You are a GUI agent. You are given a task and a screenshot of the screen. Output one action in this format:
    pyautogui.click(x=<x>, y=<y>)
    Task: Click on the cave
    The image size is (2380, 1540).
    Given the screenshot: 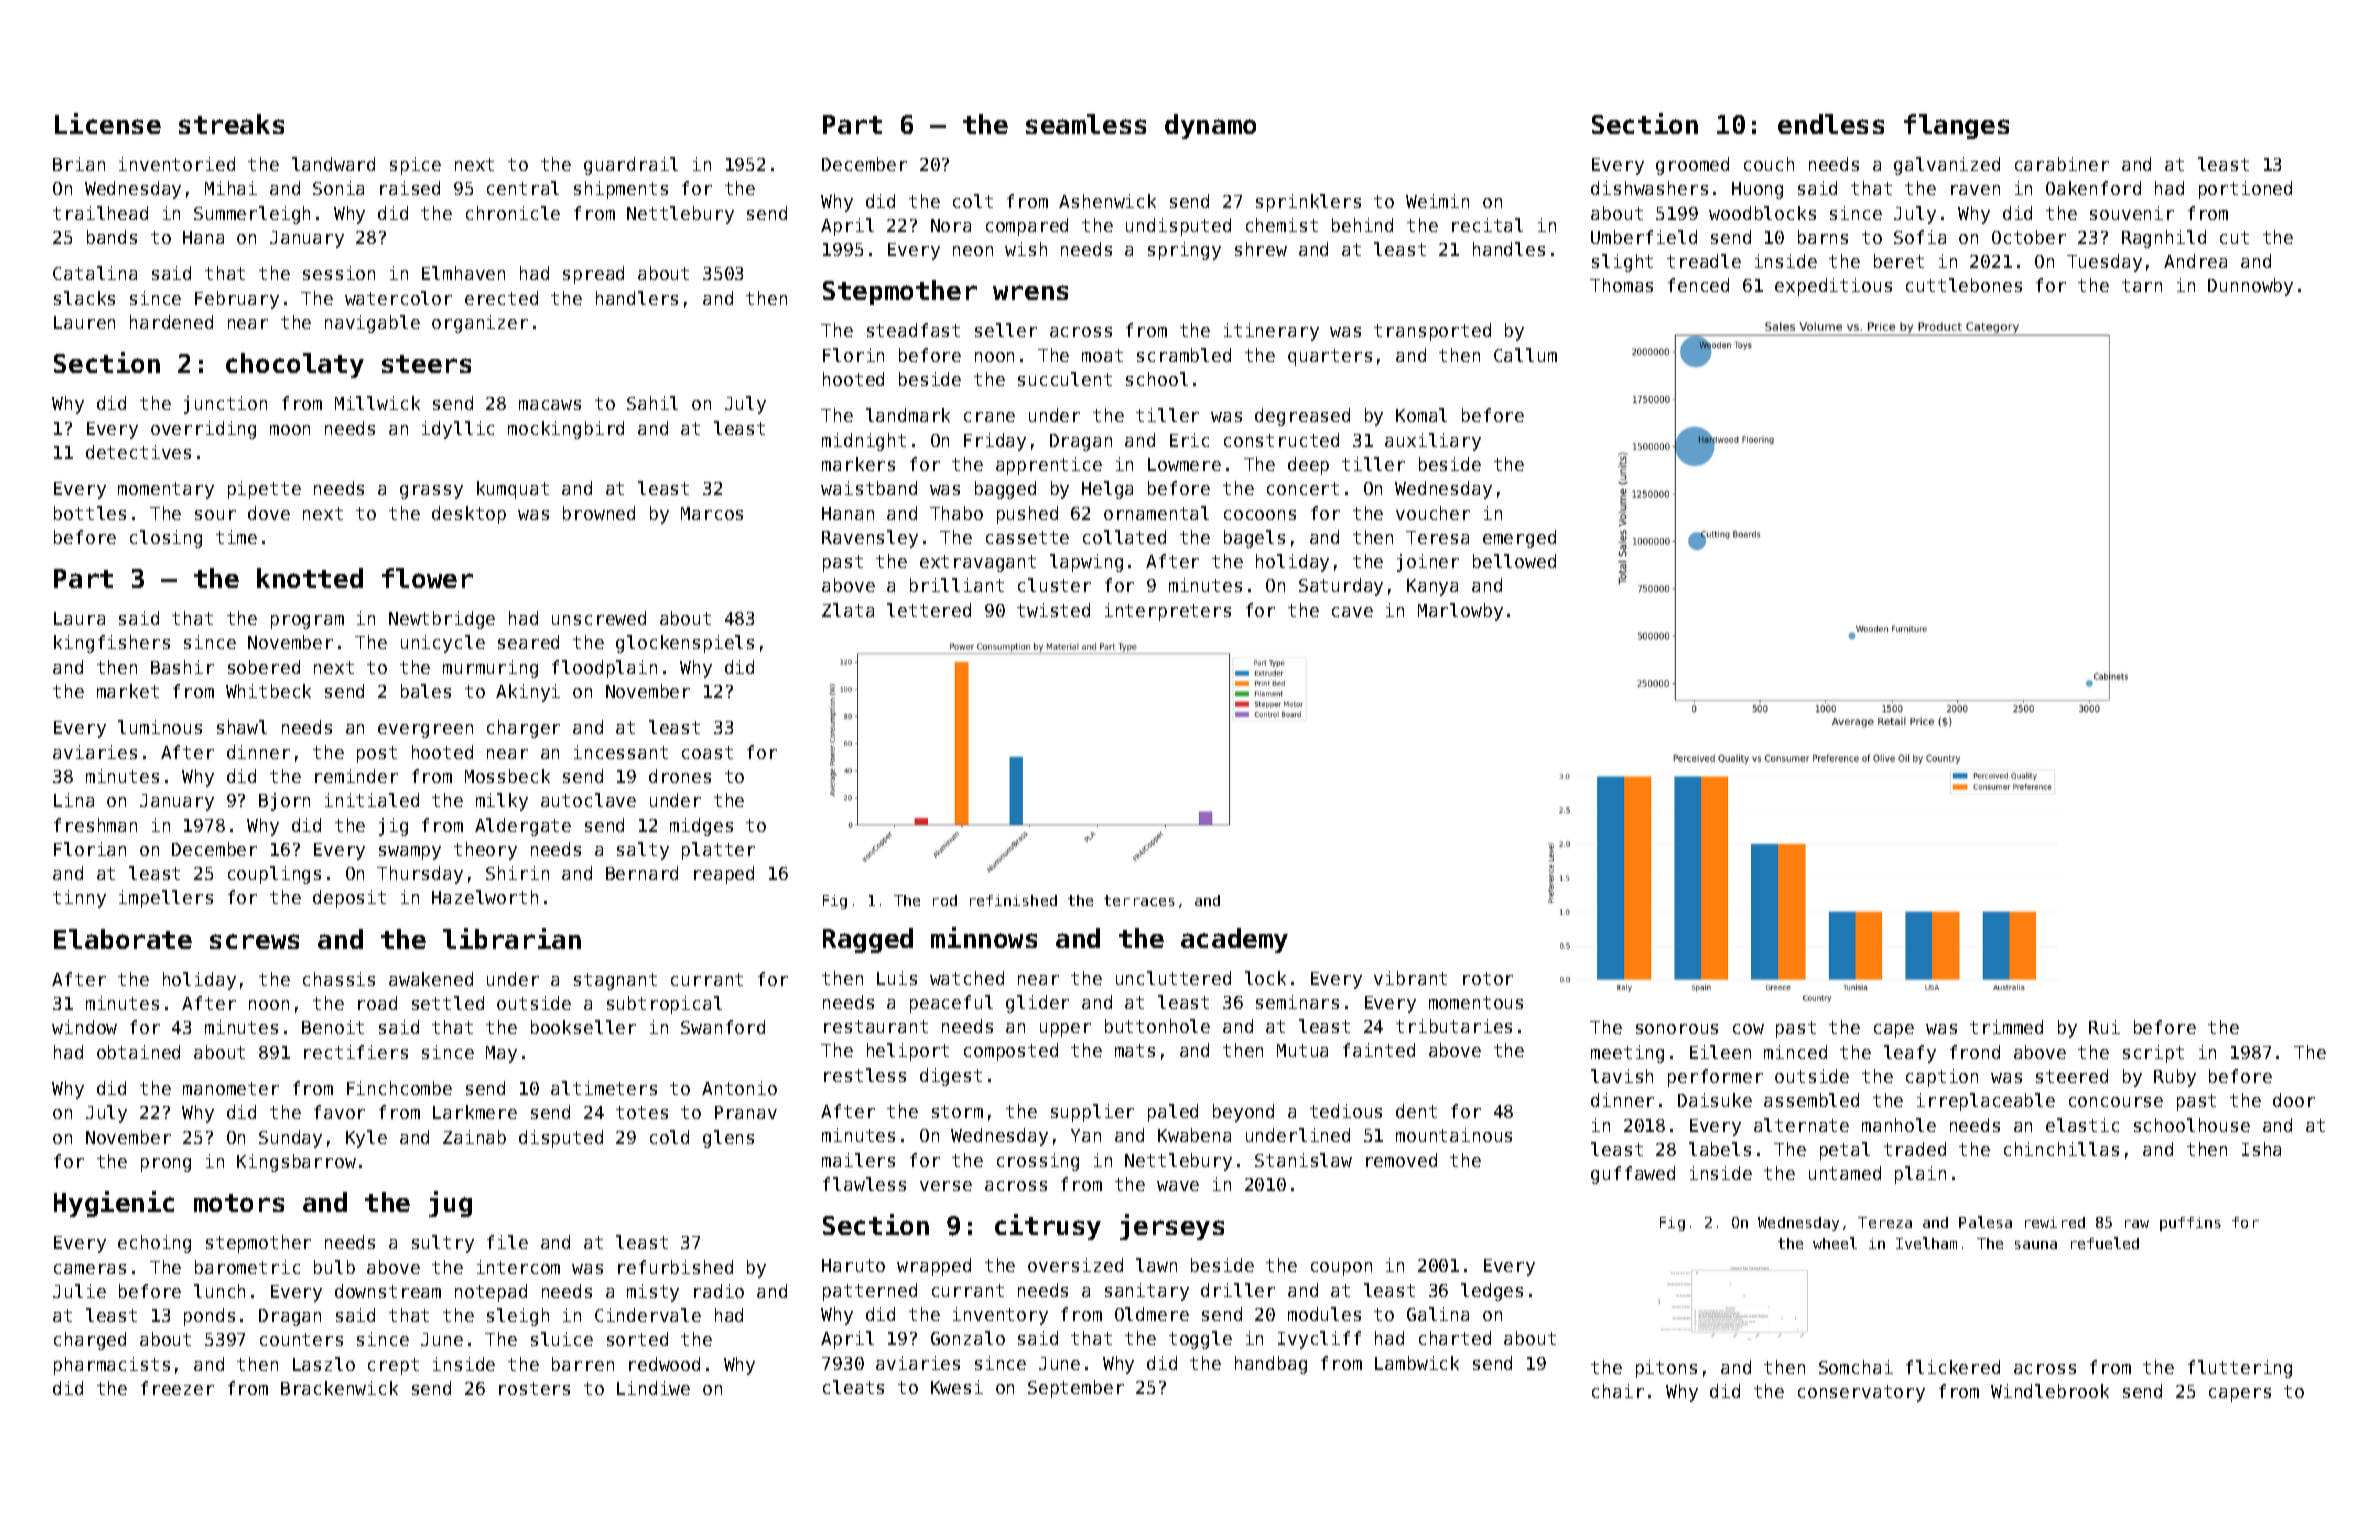 What is the action you would take?
    pyautogui.click(x=1352, y=612)
